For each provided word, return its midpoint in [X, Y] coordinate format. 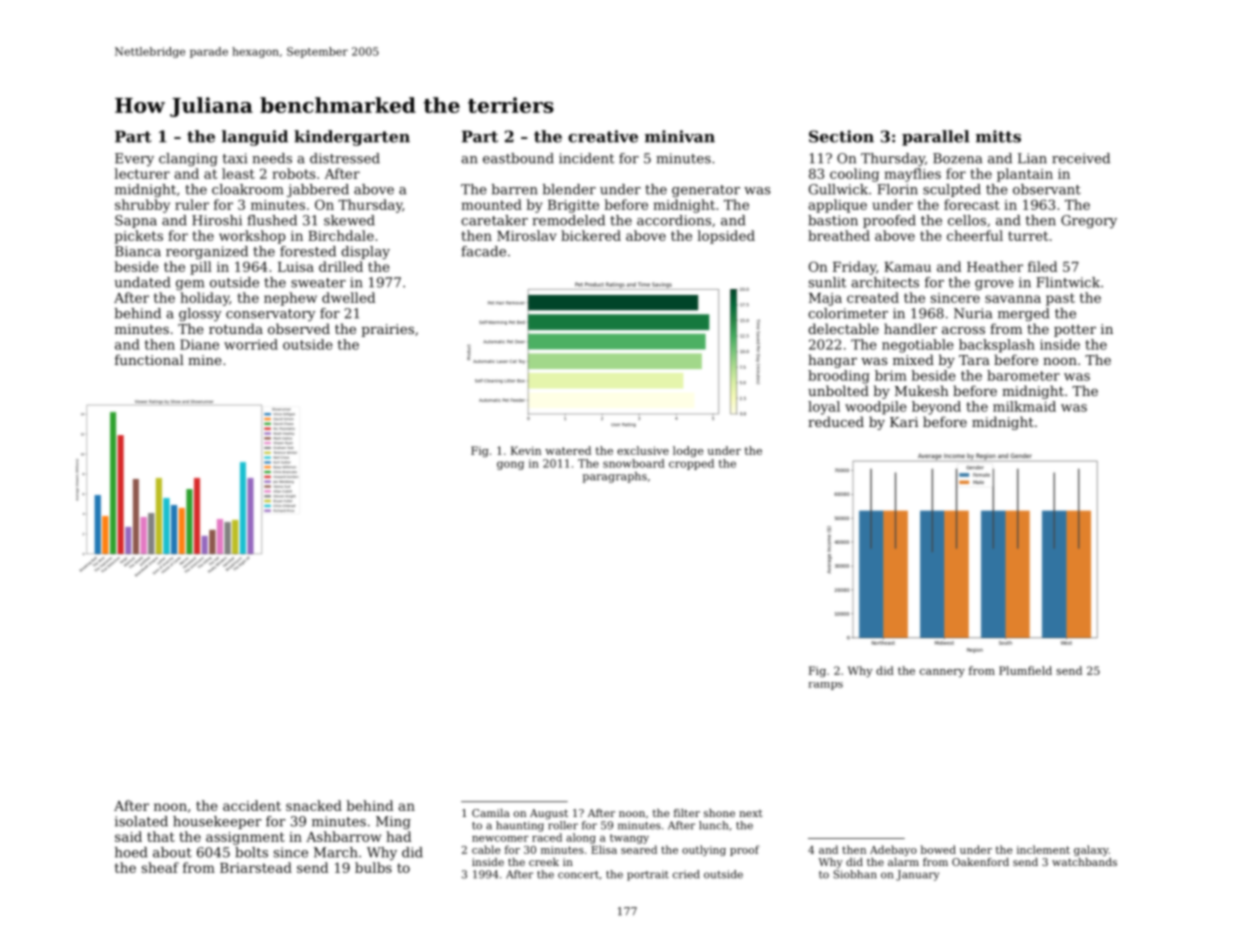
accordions [674, 220]
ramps [825, 686]
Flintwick [1068, 282]
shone [719, 813]
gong [510, 465]
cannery [942, 673]
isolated [141, 821]
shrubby [142, 206]
